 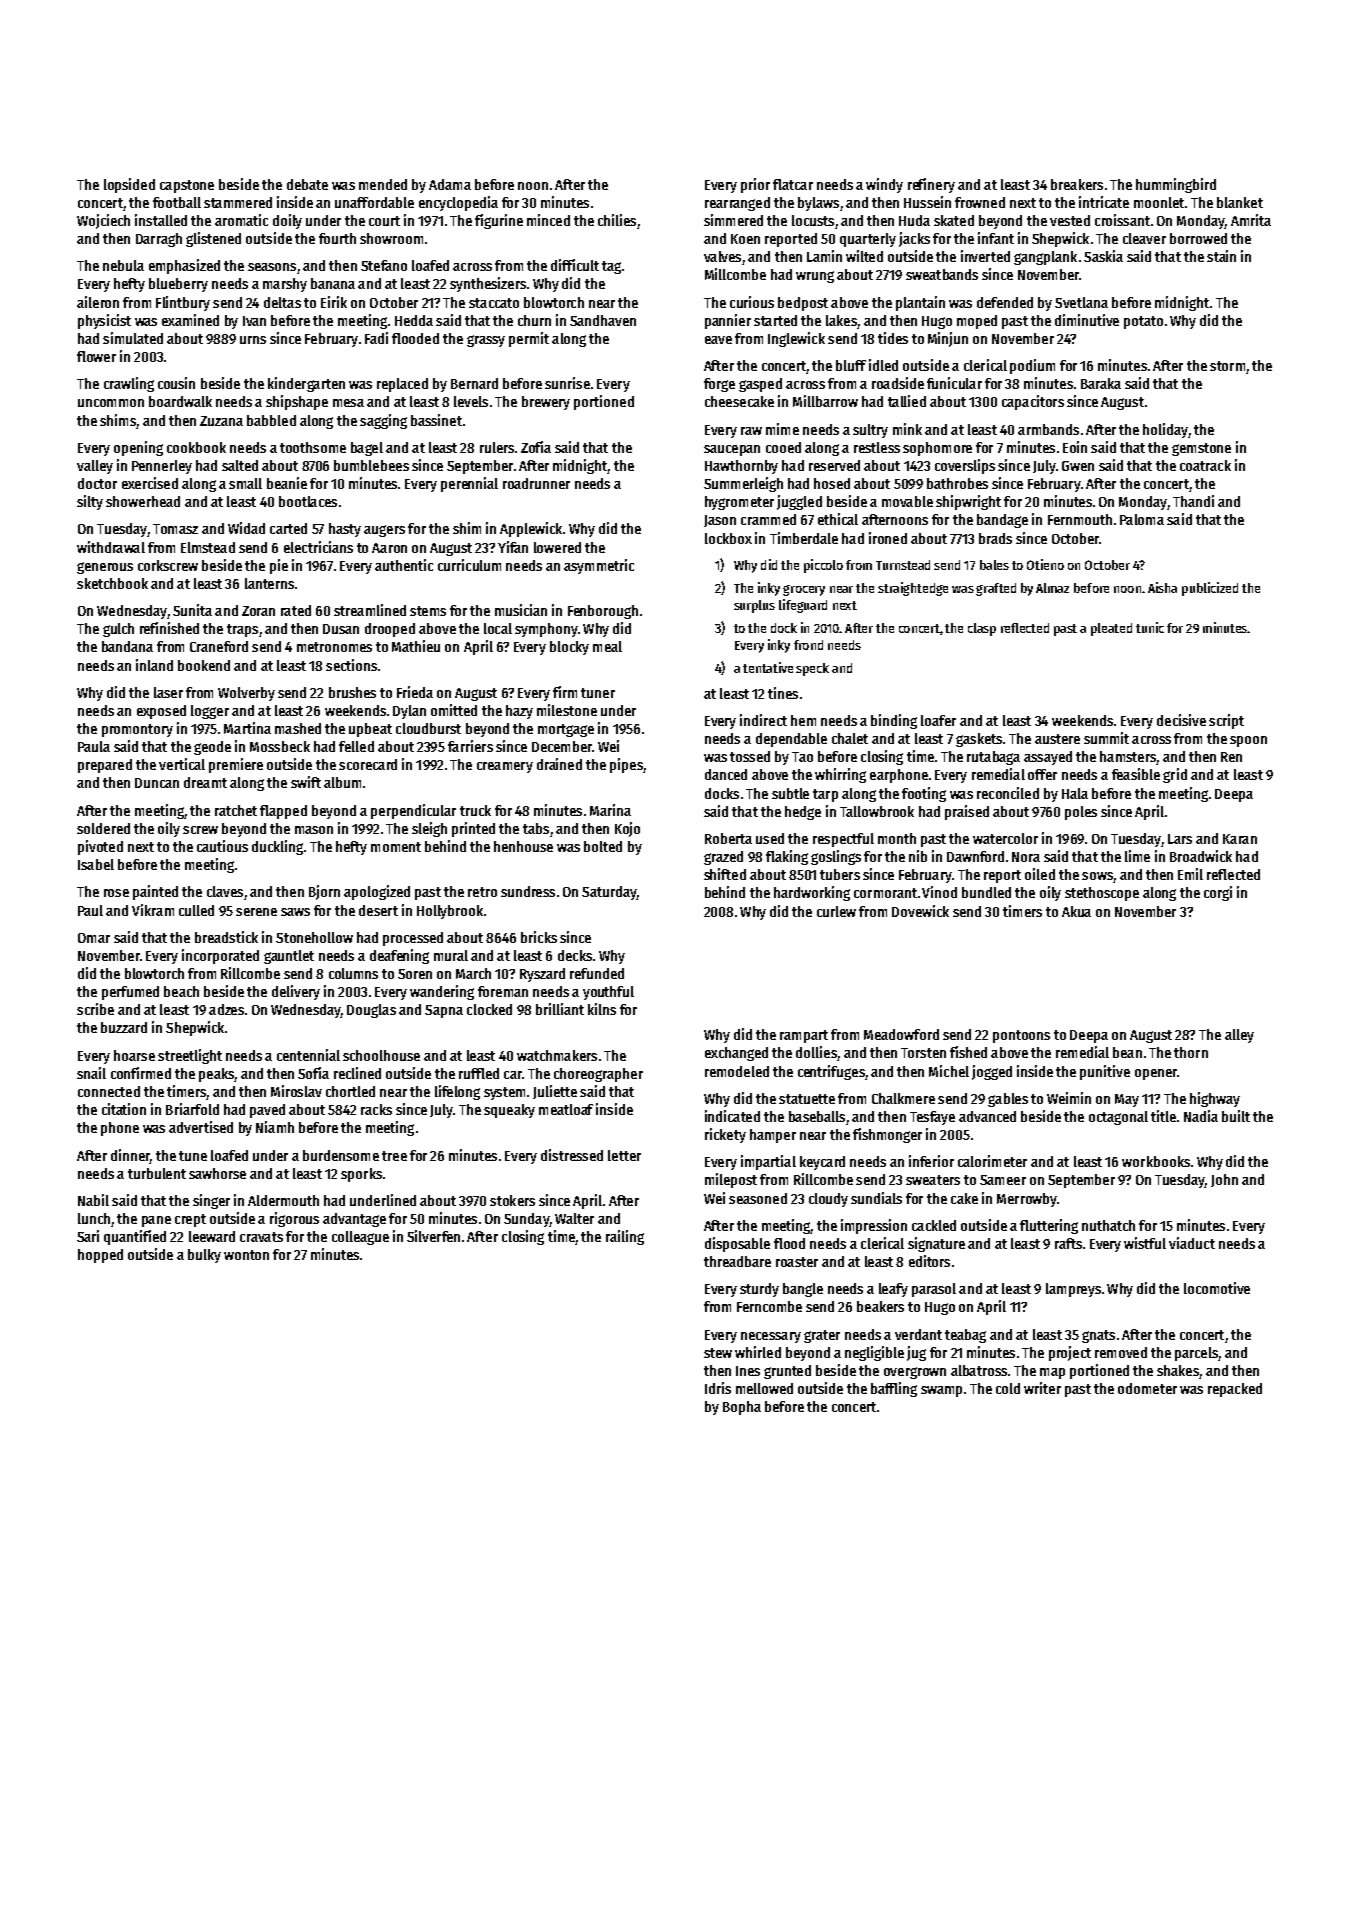 What do you see at coordinates (442, 992) in the image?
I see `wandering` at bounding box center [442, 992].
